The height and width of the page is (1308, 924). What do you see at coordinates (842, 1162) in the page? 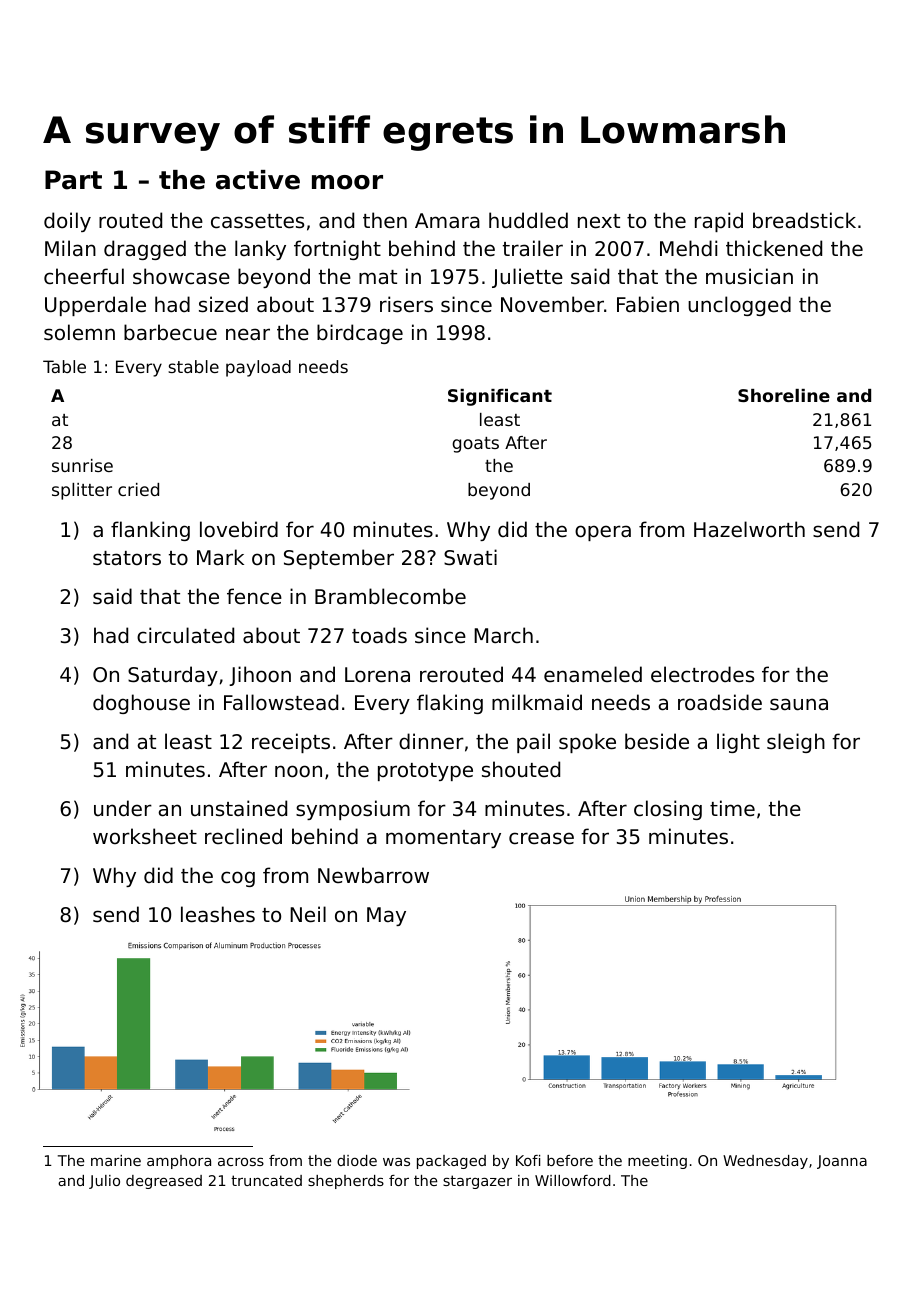
I see `Joanna` at bounding box center [842, 1162].
